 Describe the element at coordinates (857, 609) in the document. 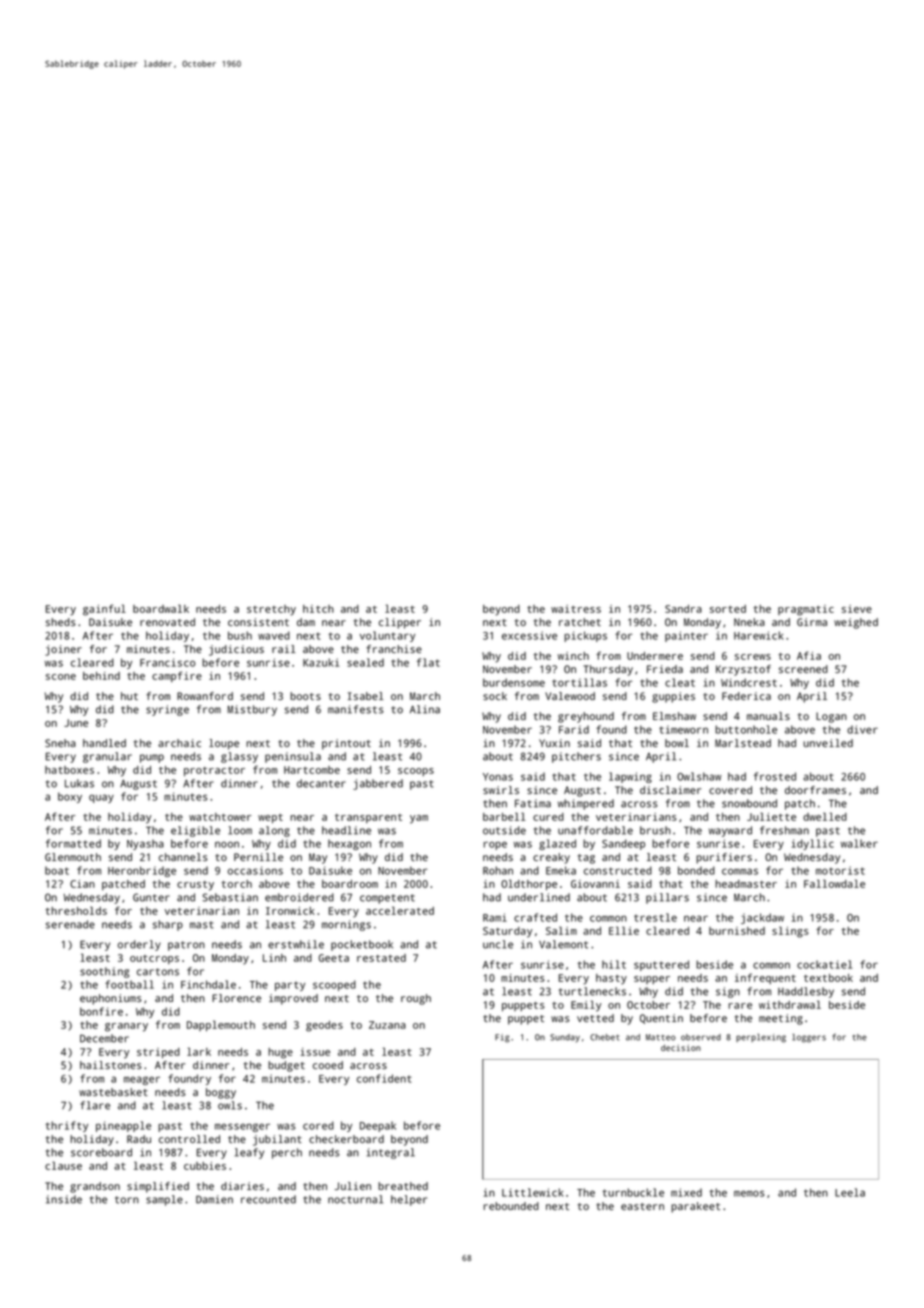

I see `sieve` at that location.
